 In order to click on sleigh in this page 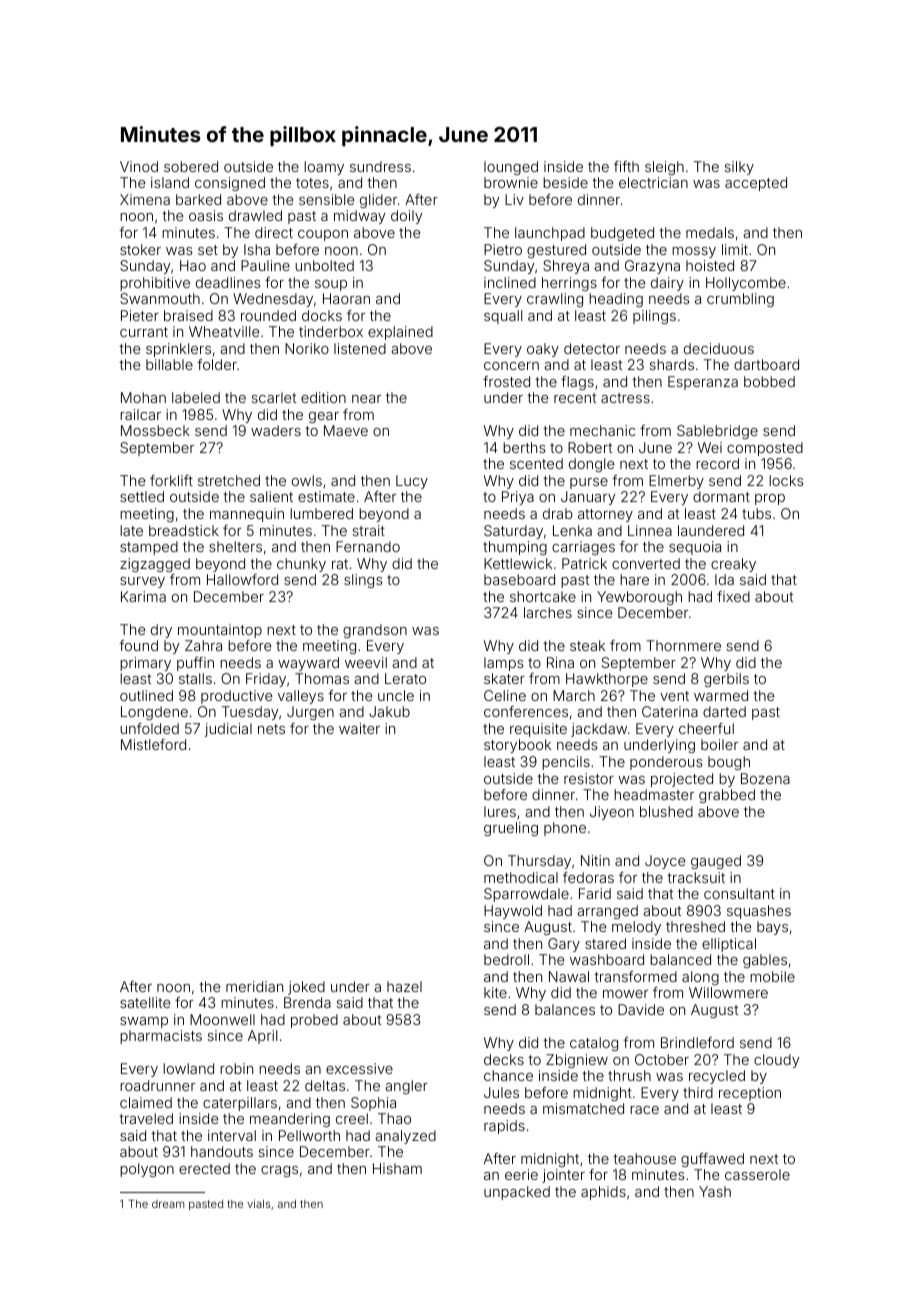, I will do `click(664, 168)`.
